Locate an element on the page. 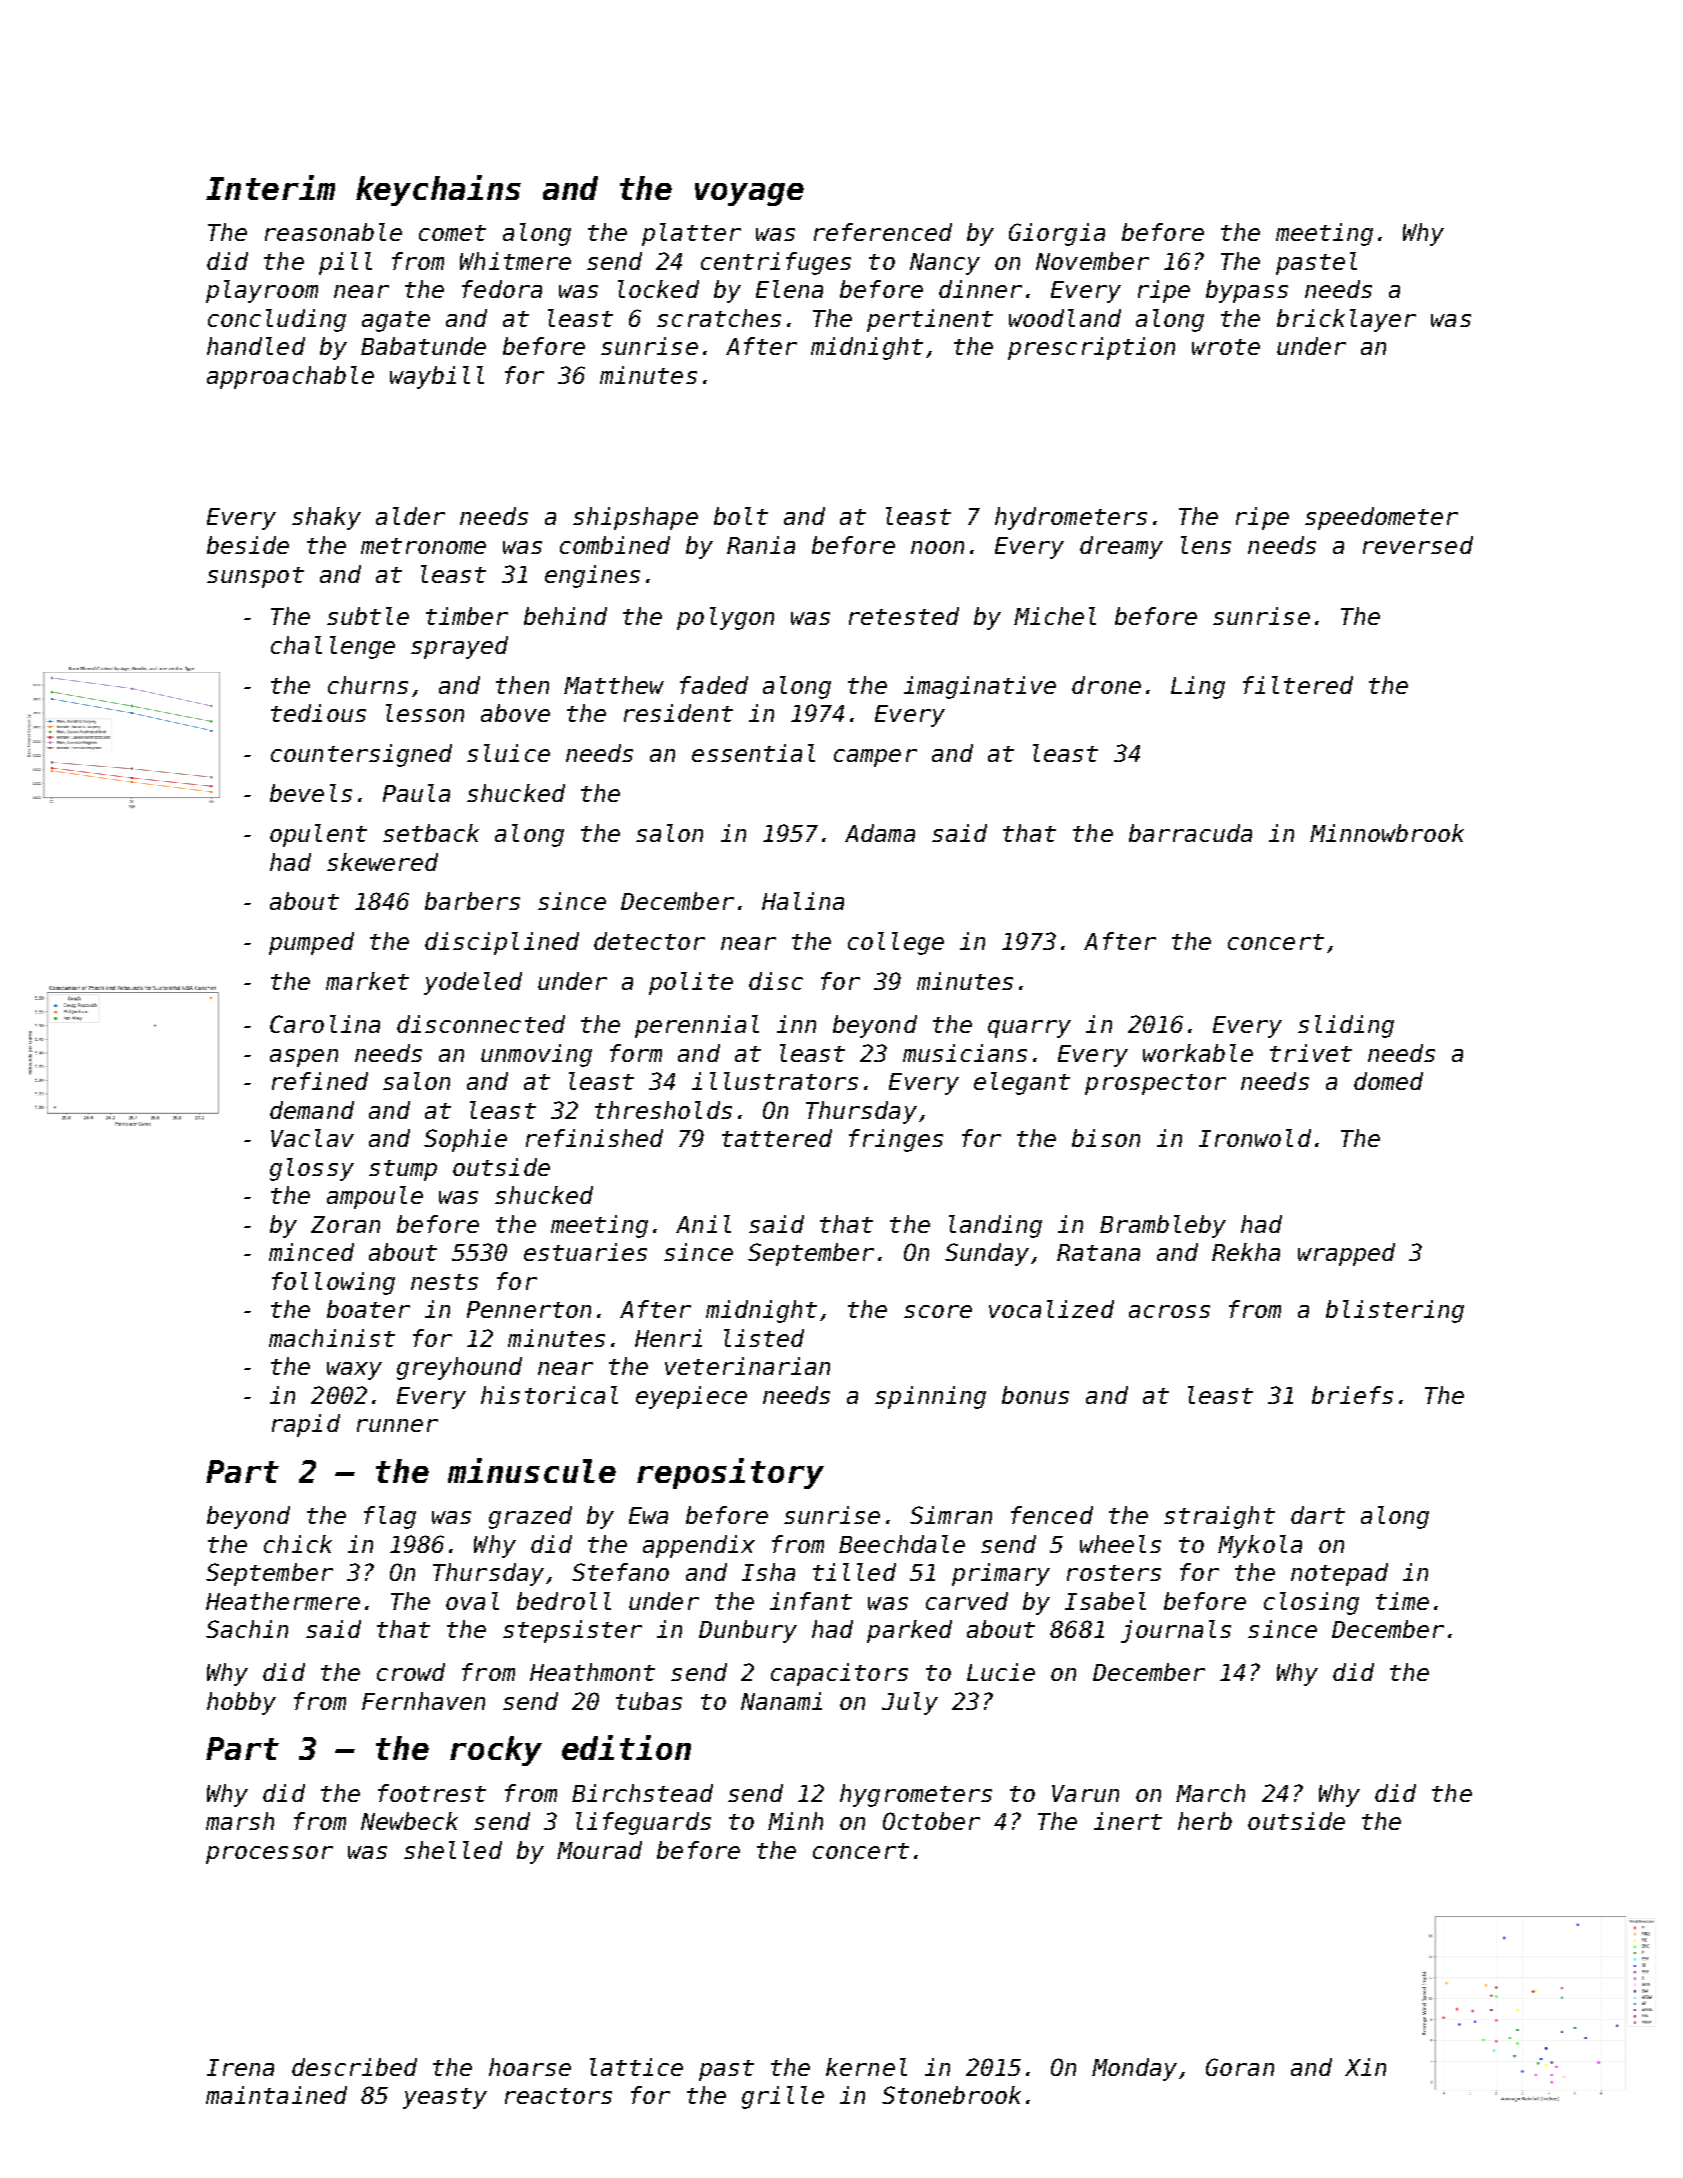 The image size is (1683, 2178). concluding is located at coordinates (277, 320).
